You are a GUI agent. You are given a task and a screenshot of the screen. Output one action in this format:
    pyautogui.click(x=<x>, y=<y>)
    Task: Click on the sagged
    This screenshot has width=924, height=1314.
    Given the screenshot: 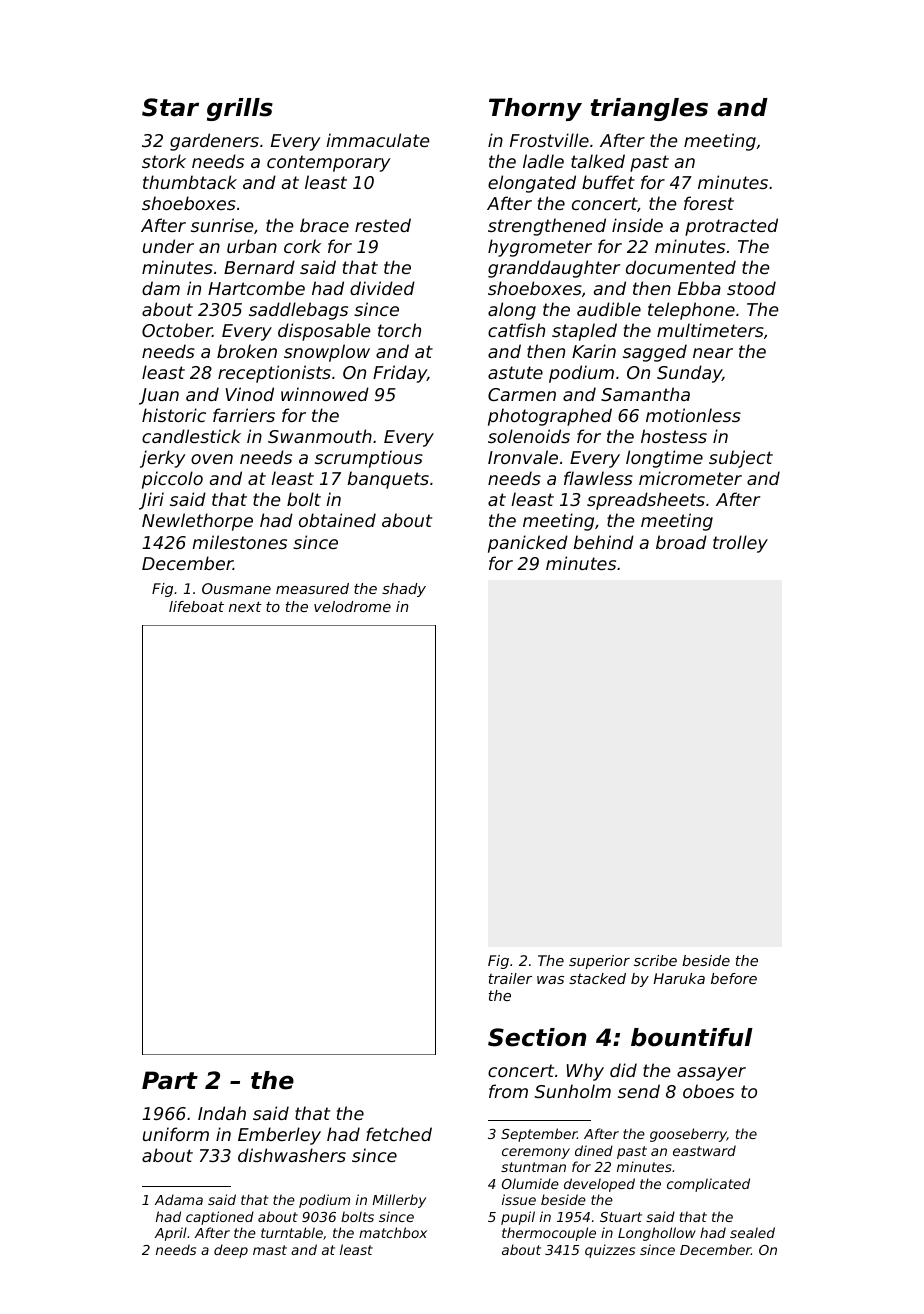 What is the action you would take?
    pyautogui.click(x=655, y=353)
